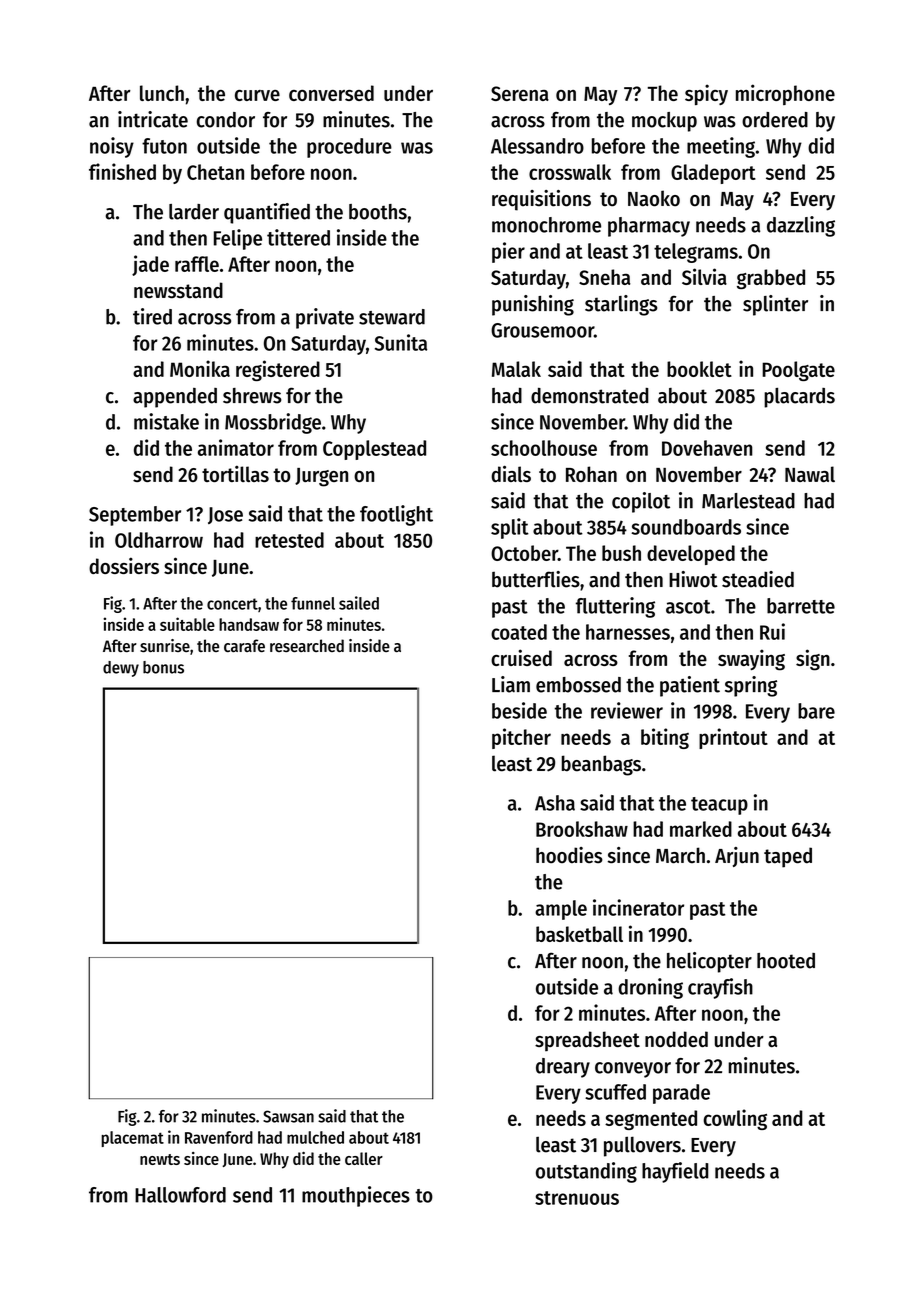 The width and height of the screenshot is (924, 1311). What do you see at coordinates (180, 1195) in the screenshot?
I see `Hallowford` at bounding box center [180, 1195].
